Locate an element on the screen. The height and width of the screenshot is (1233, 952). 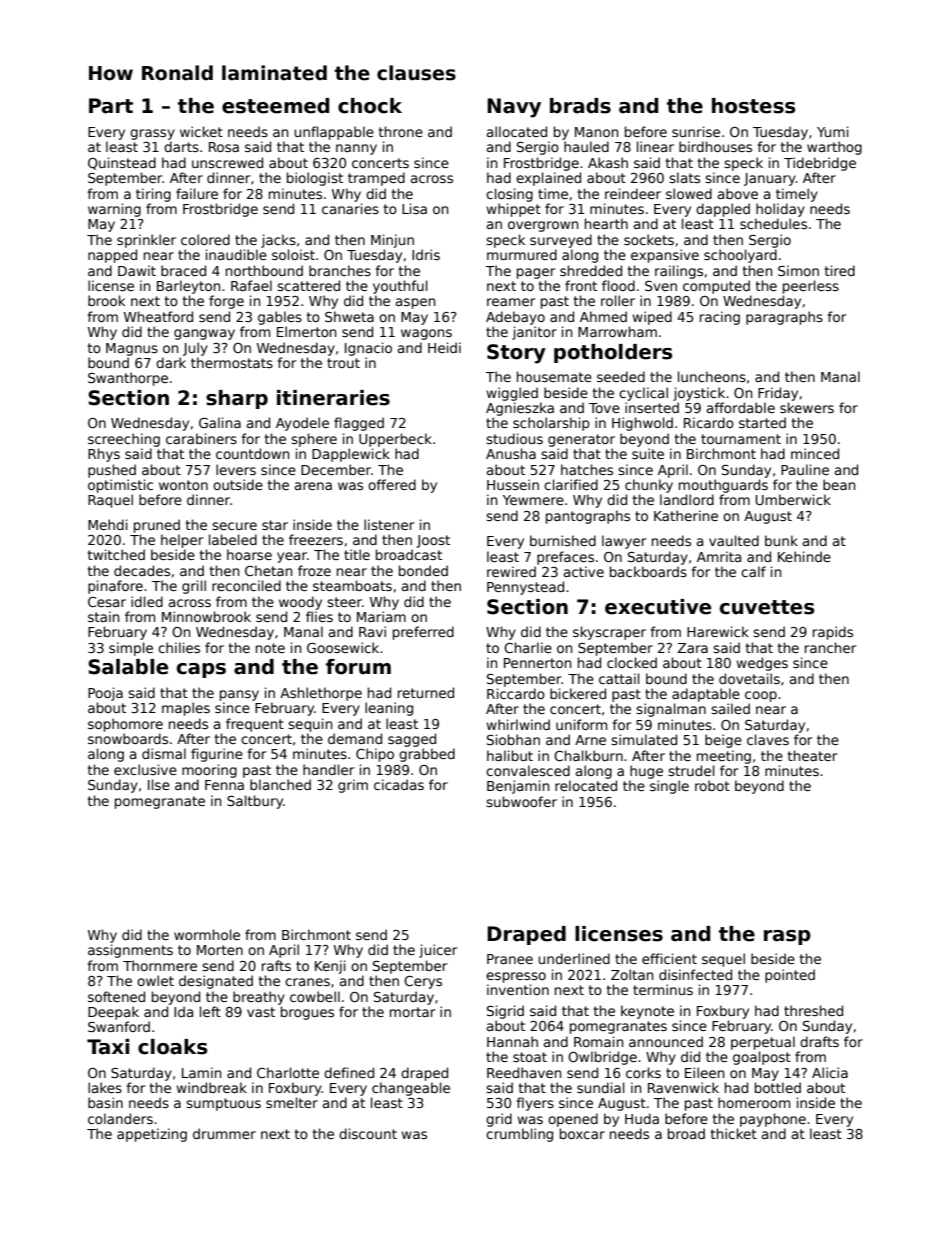
boxcar is located at coordinates (582, 1133).
